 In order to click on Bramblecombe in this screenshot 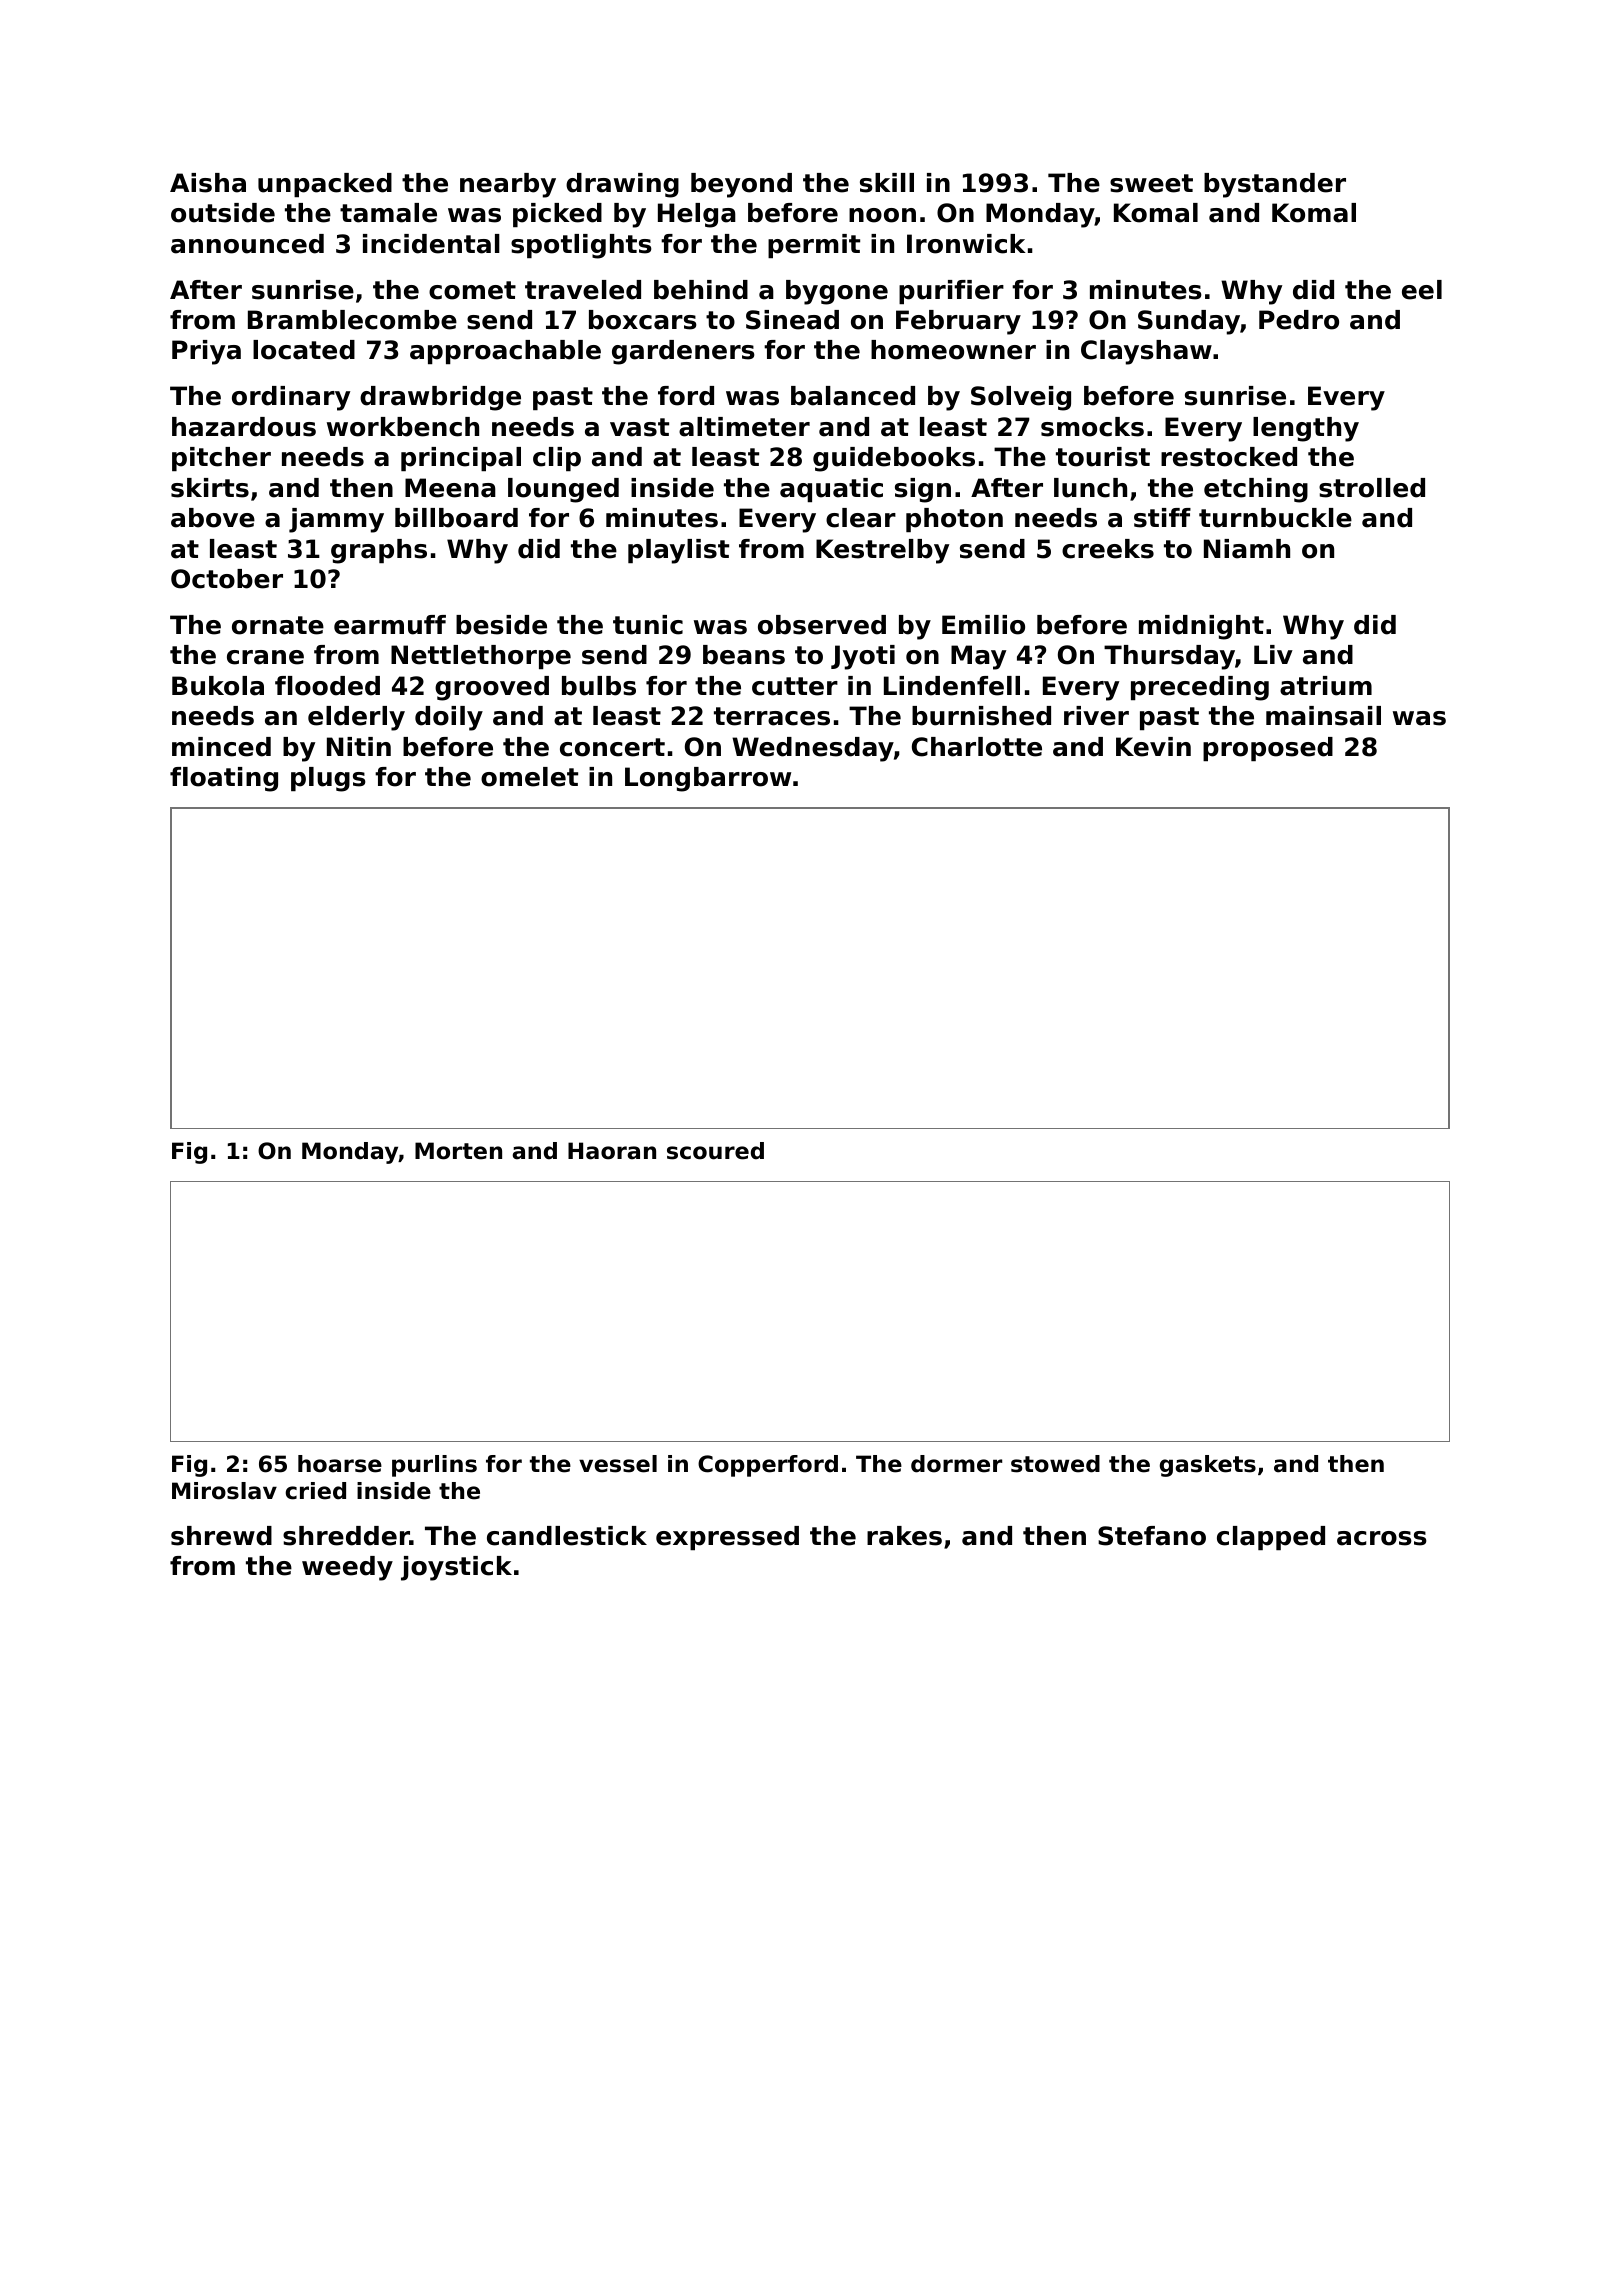, I will do `click(352, 320)`.
